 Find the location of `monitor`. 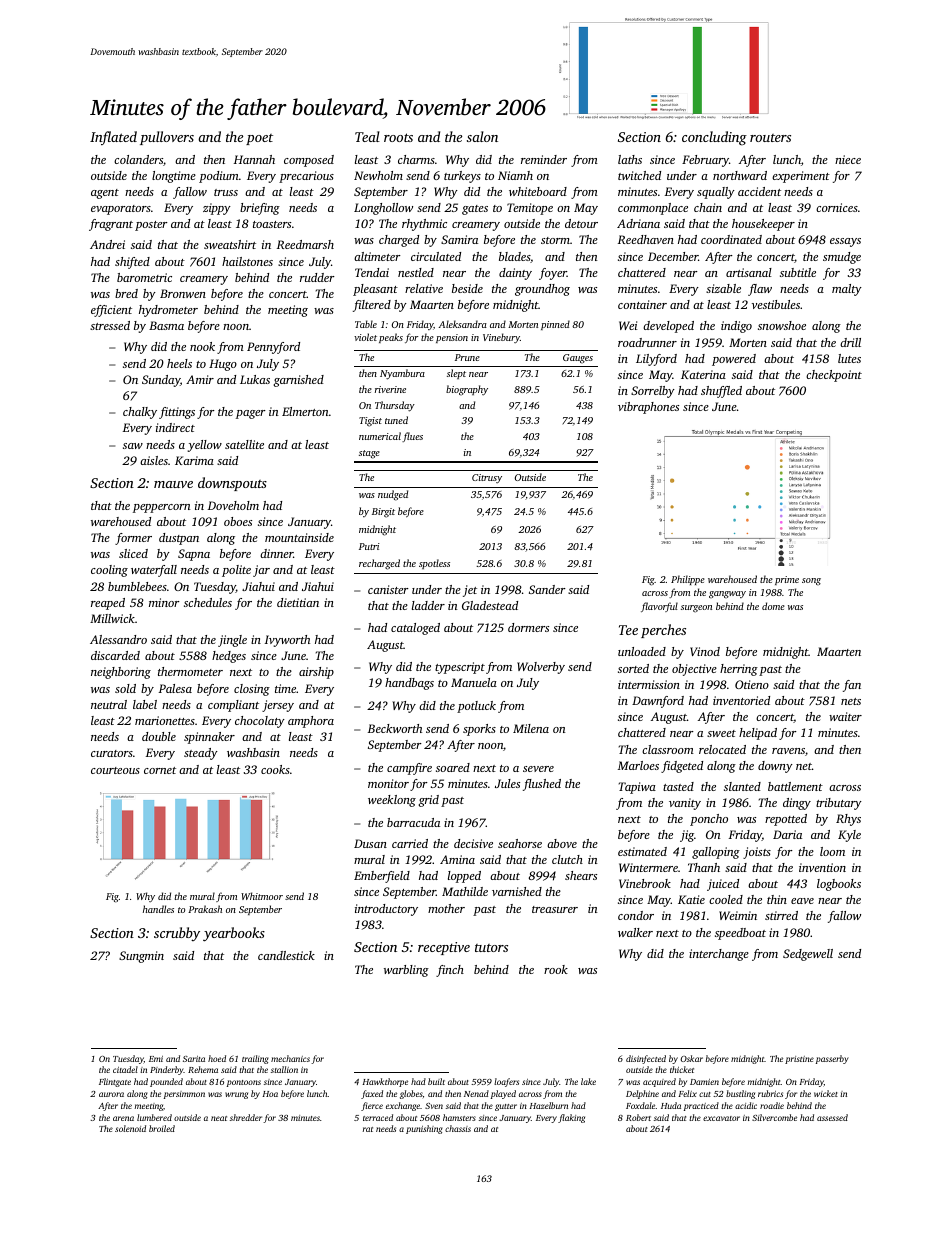

monitor is located at coordinates (388, 783).
